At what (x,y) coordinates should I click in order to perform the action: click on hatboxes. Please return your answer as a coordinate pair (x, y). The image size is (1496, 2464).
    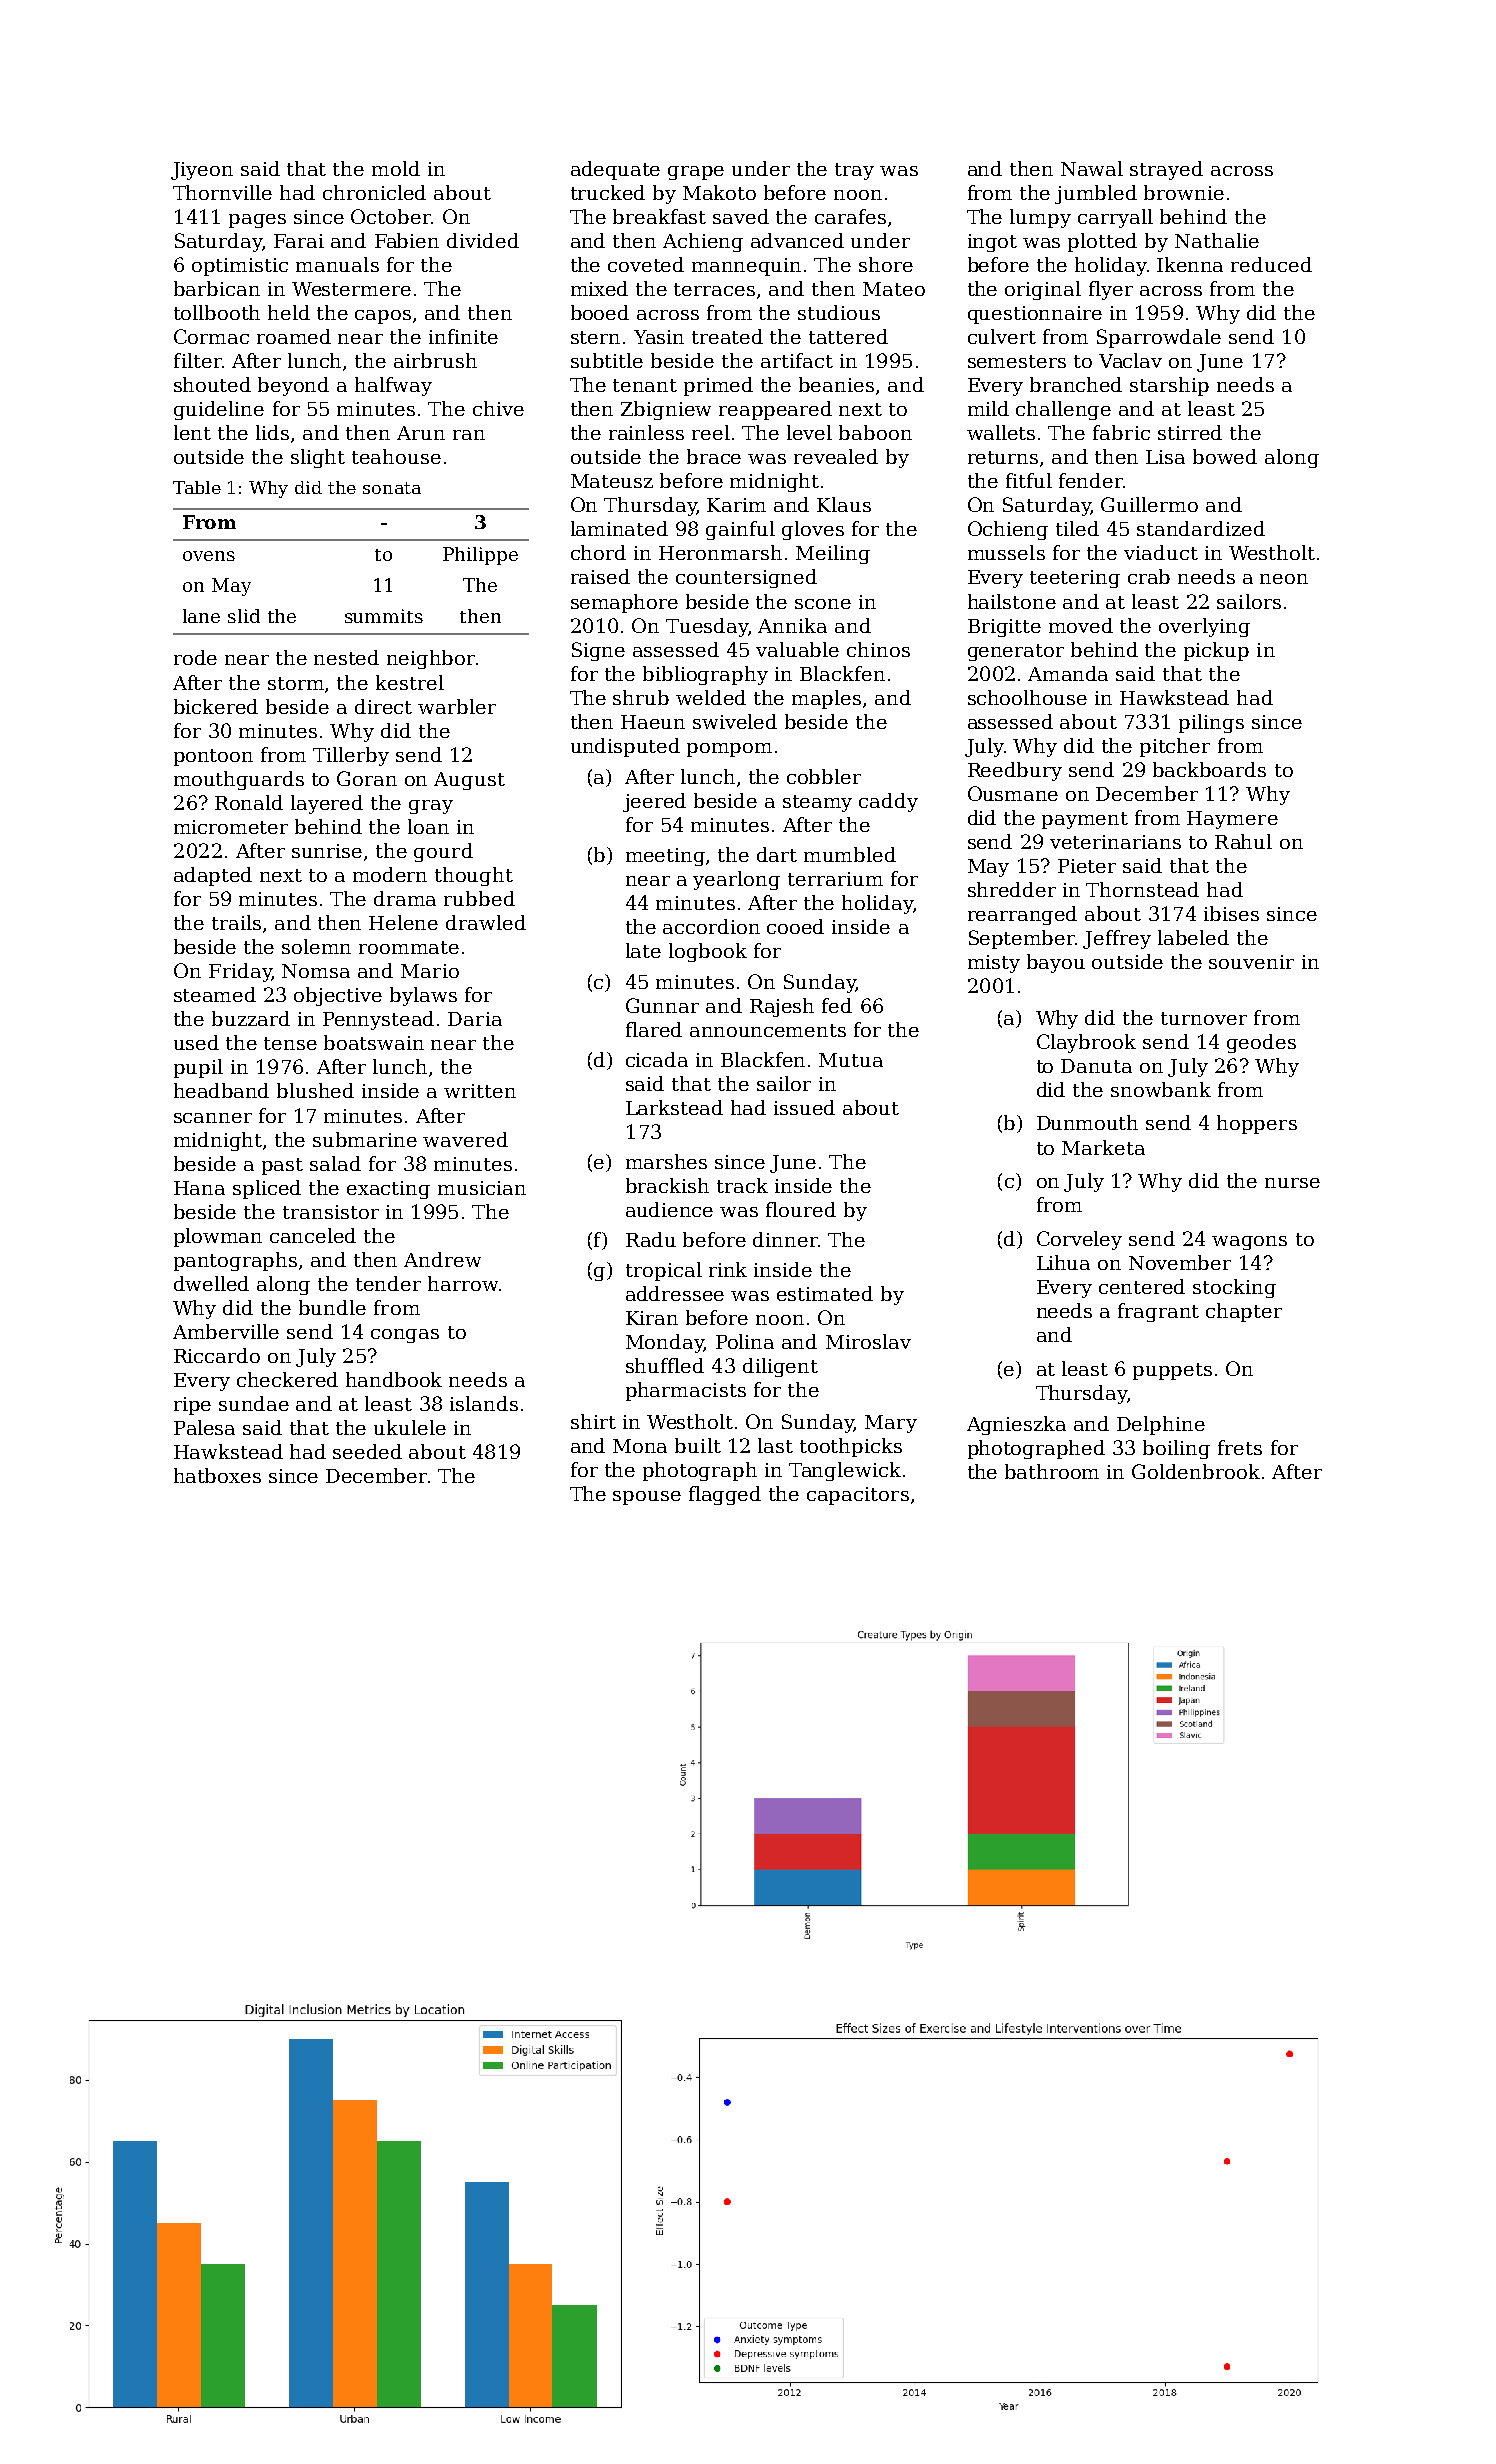
    Looking at the image, I should click on (217, 1475).
